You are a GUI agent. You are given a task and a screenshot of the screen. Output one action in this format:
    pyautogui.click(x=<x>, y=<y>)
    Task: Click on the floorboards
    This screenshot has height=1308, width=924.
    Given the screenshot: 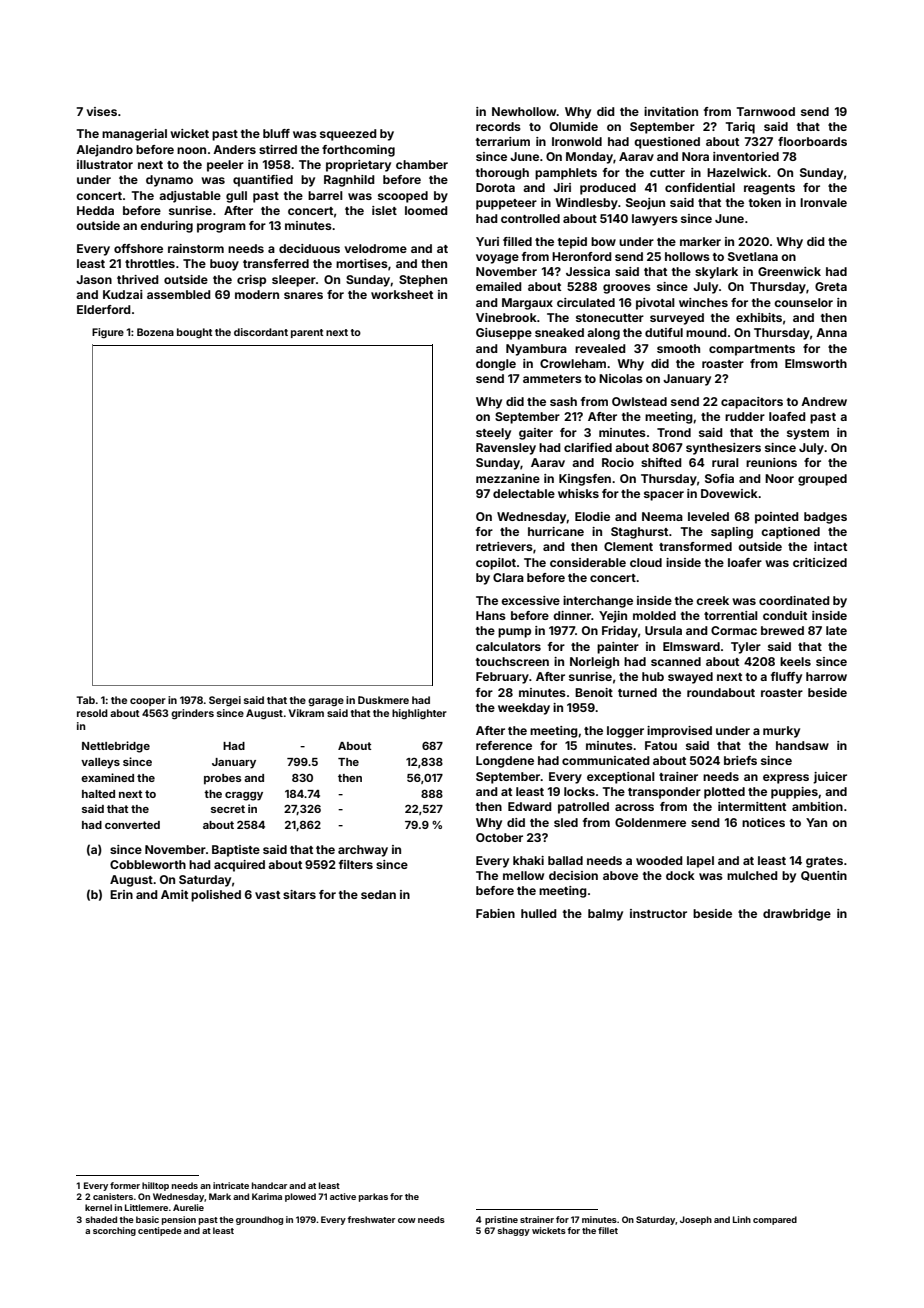 What is the action you would take?
    pyautogui.click(x=812, y=141)
